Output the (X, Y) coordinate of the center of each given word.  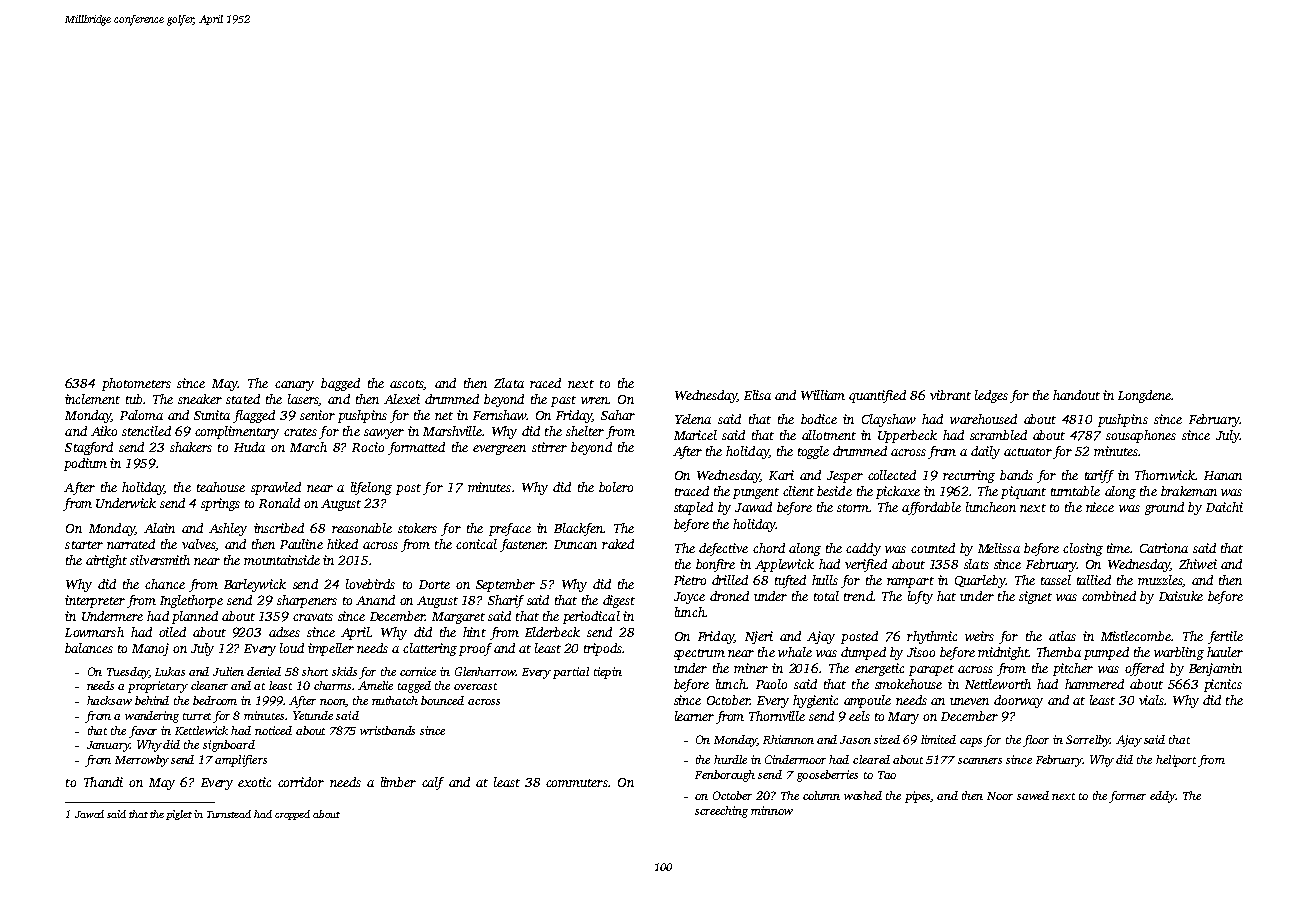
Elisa (757, 395)
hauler (1225, 652)
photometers (136, 384)
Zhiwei (1198, 564)
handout (1076, 395)
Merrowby (142, 761)
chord (769, 548)
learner (694, 716)
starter (84, 545)
